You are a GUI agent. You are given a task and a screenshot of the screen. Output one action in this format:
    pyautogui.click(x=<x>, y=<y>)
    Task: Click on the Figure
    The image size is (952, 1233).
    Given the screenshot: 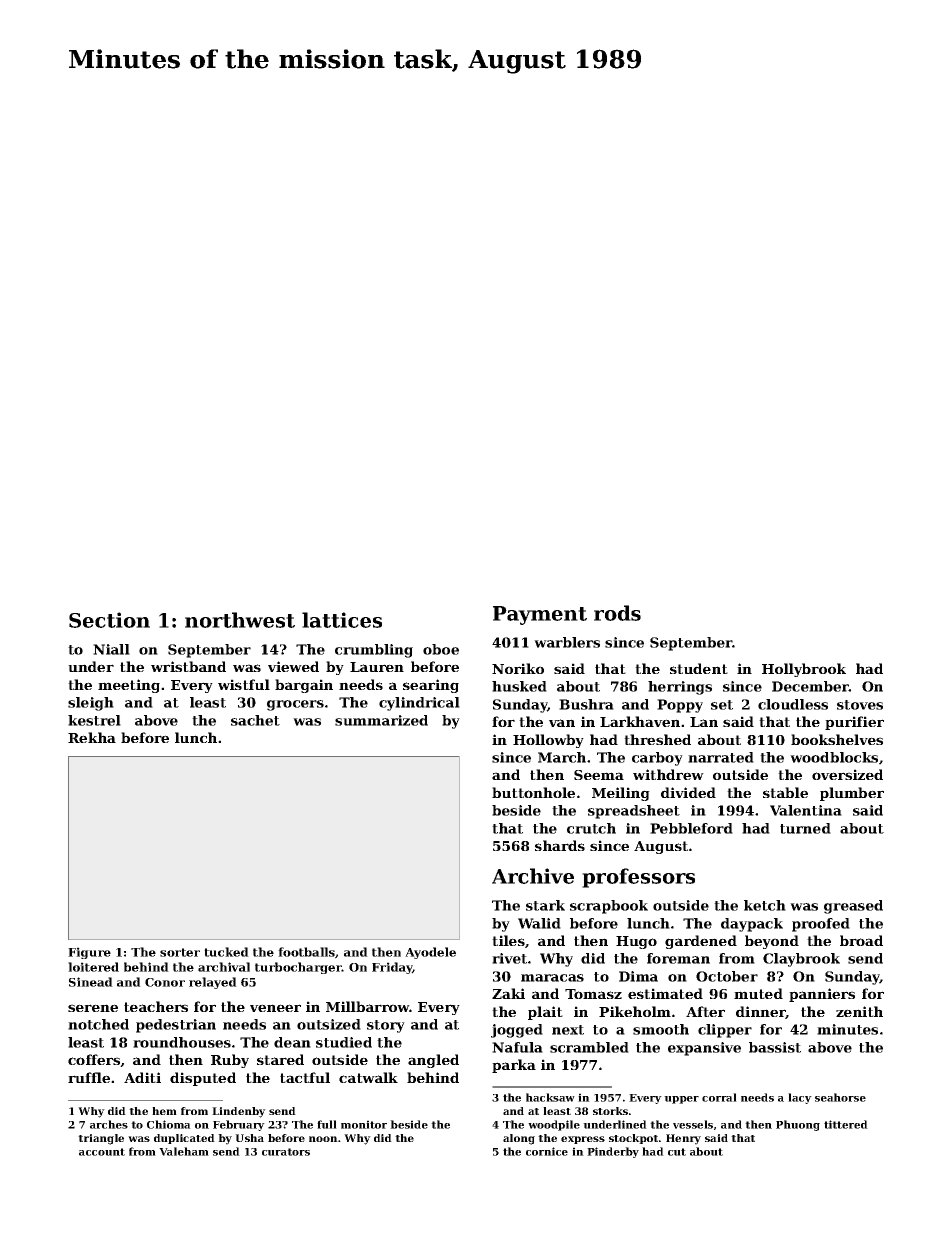 What is the action you would take?
    pyautogui.click(x=89, y=953)
